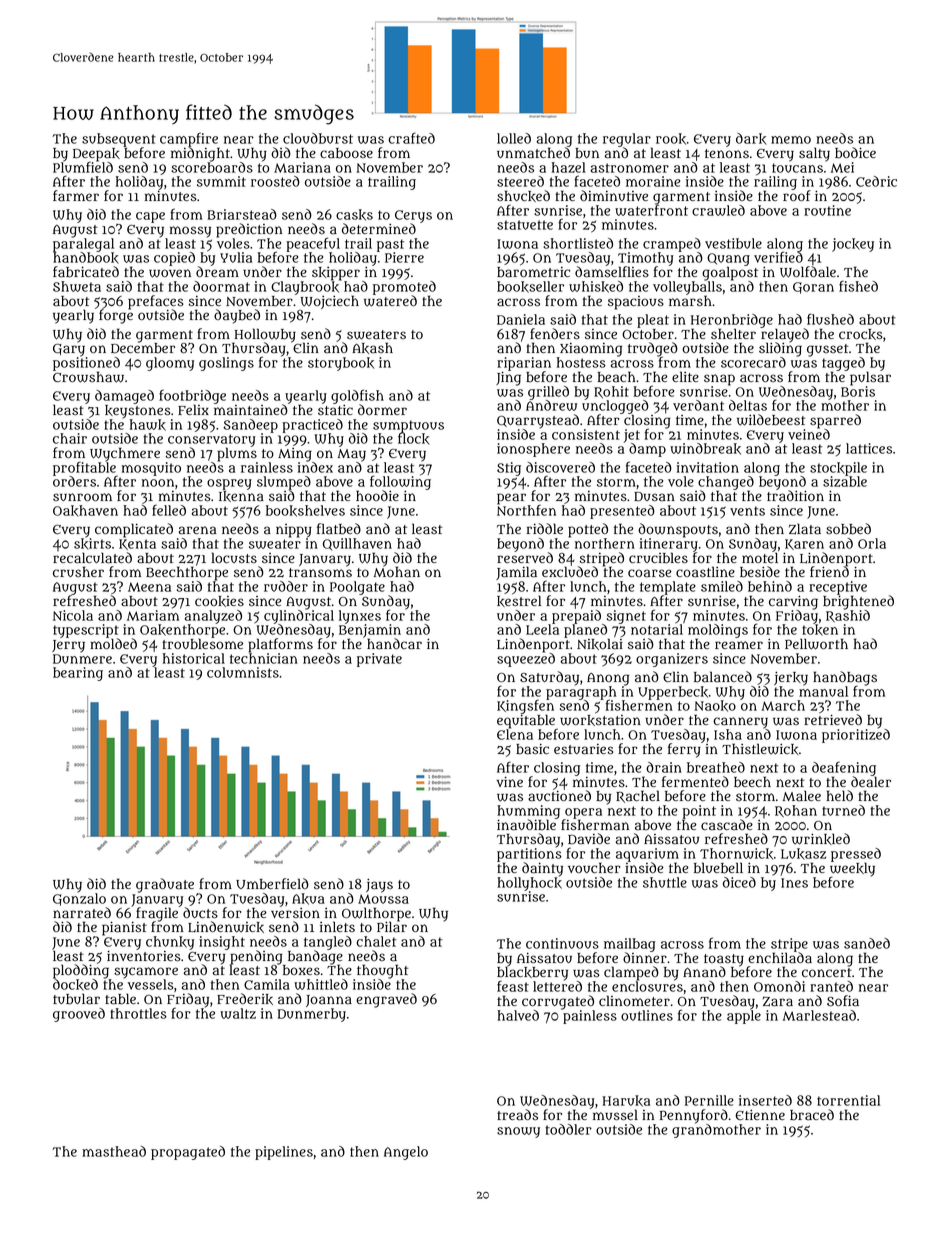  Describe the element at coordinates (79, 899) in the image. I see `Gonzalo` at that location.
